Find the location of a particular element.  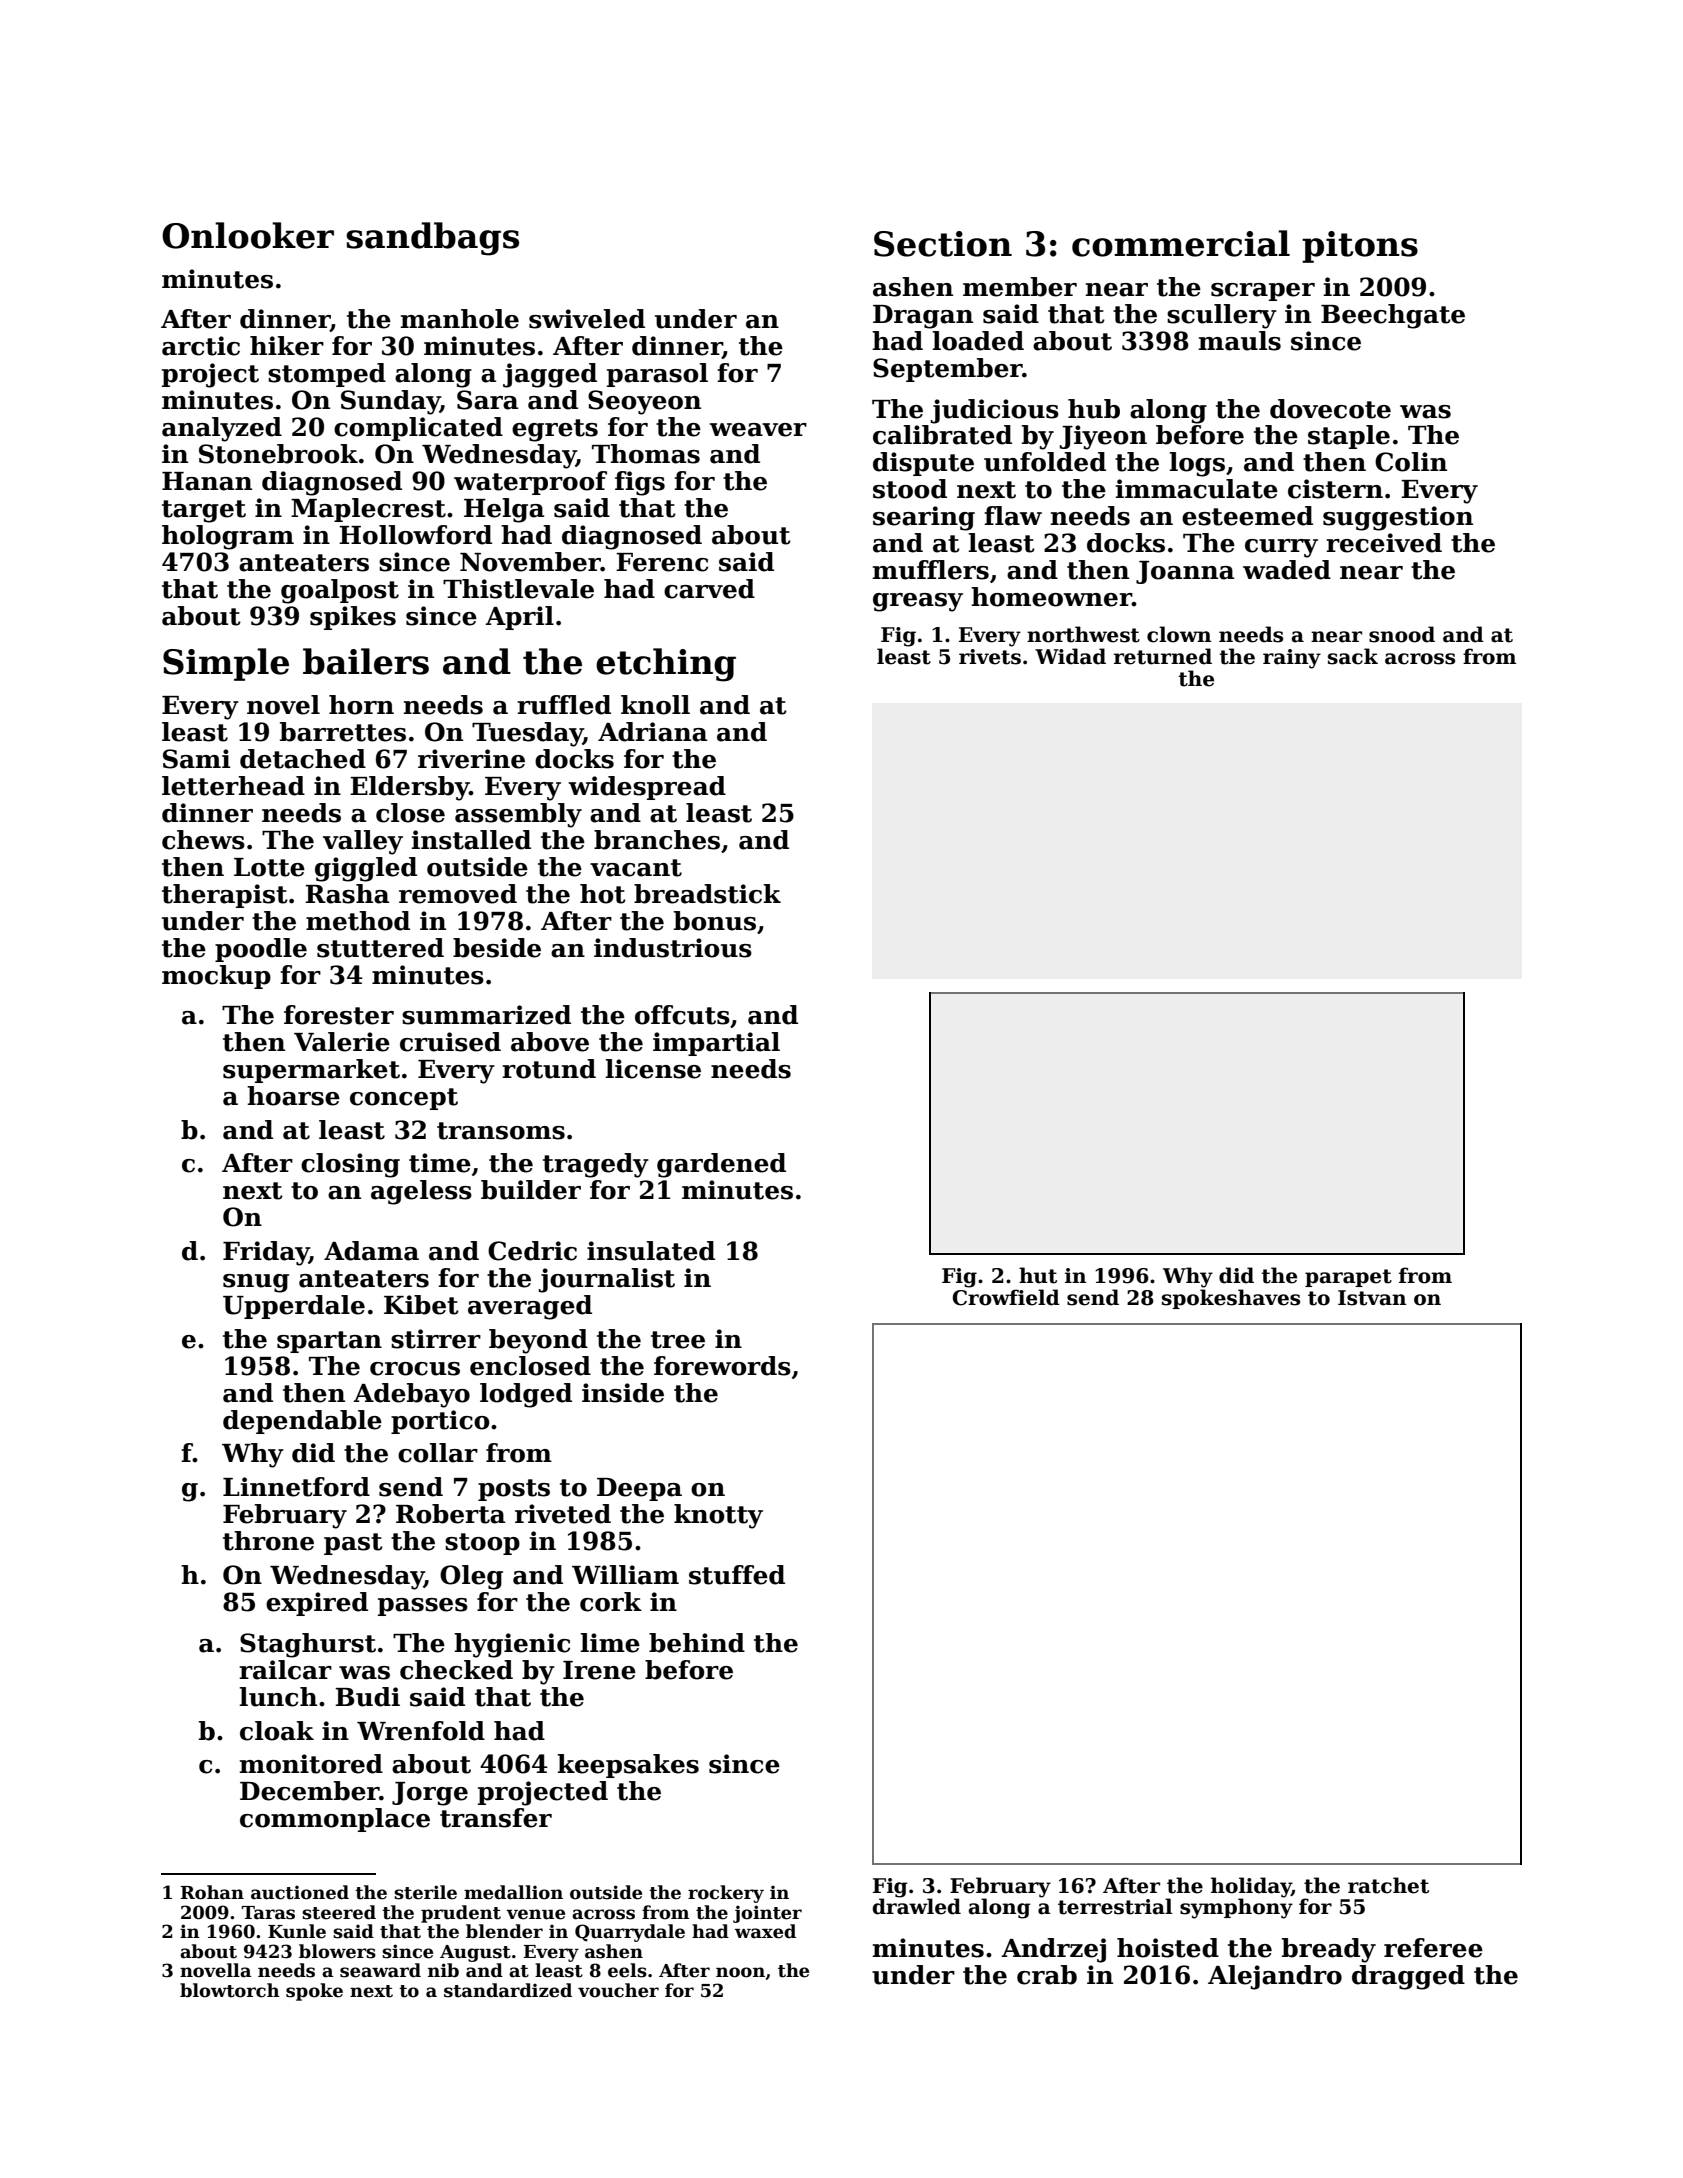

ratchet is located at coordinates (1388, 1885).
